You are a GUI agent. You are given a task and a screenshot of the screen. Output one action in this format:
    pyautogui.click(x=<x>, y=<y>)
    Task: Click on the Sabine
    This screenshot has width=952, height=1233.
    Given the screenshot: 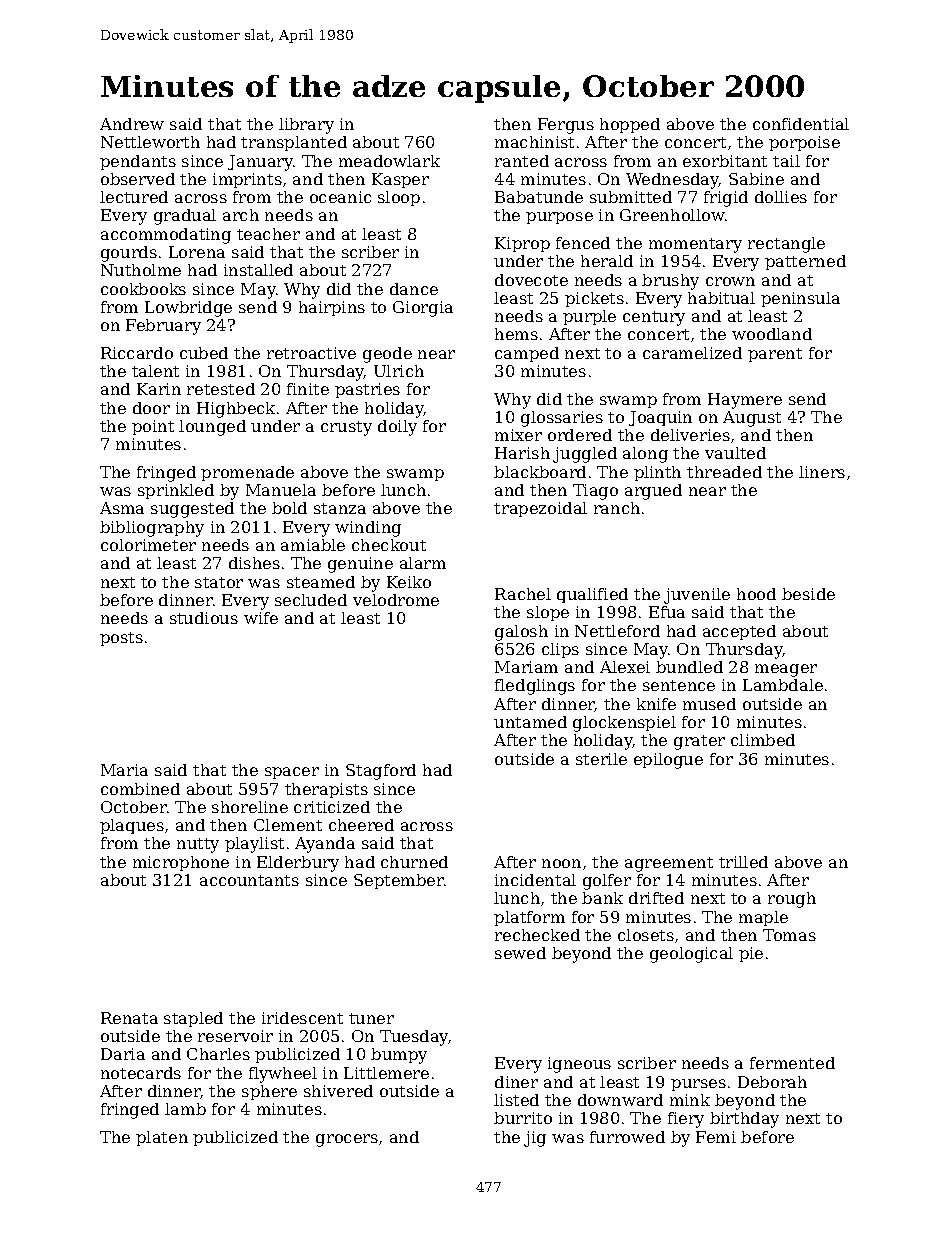 What is the action you would take?
    pyautogui.click(x=756, y=179)
